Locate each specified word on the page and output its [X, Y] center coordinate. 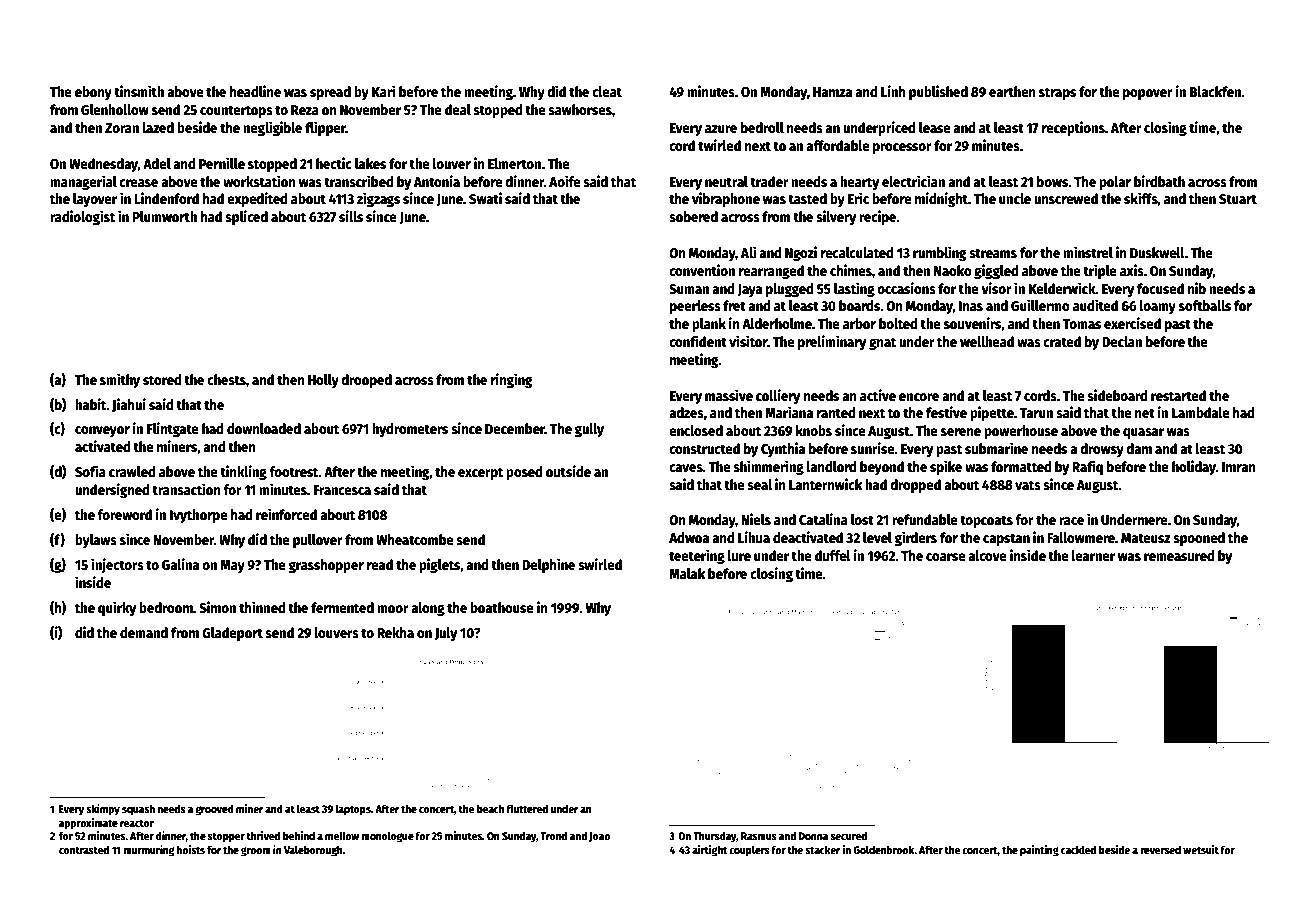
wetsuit [1201, 849]
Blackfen [1215, 91]
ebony [93, 93]
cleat [607, 91]
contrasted [84, 849]
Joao [599, 837]
